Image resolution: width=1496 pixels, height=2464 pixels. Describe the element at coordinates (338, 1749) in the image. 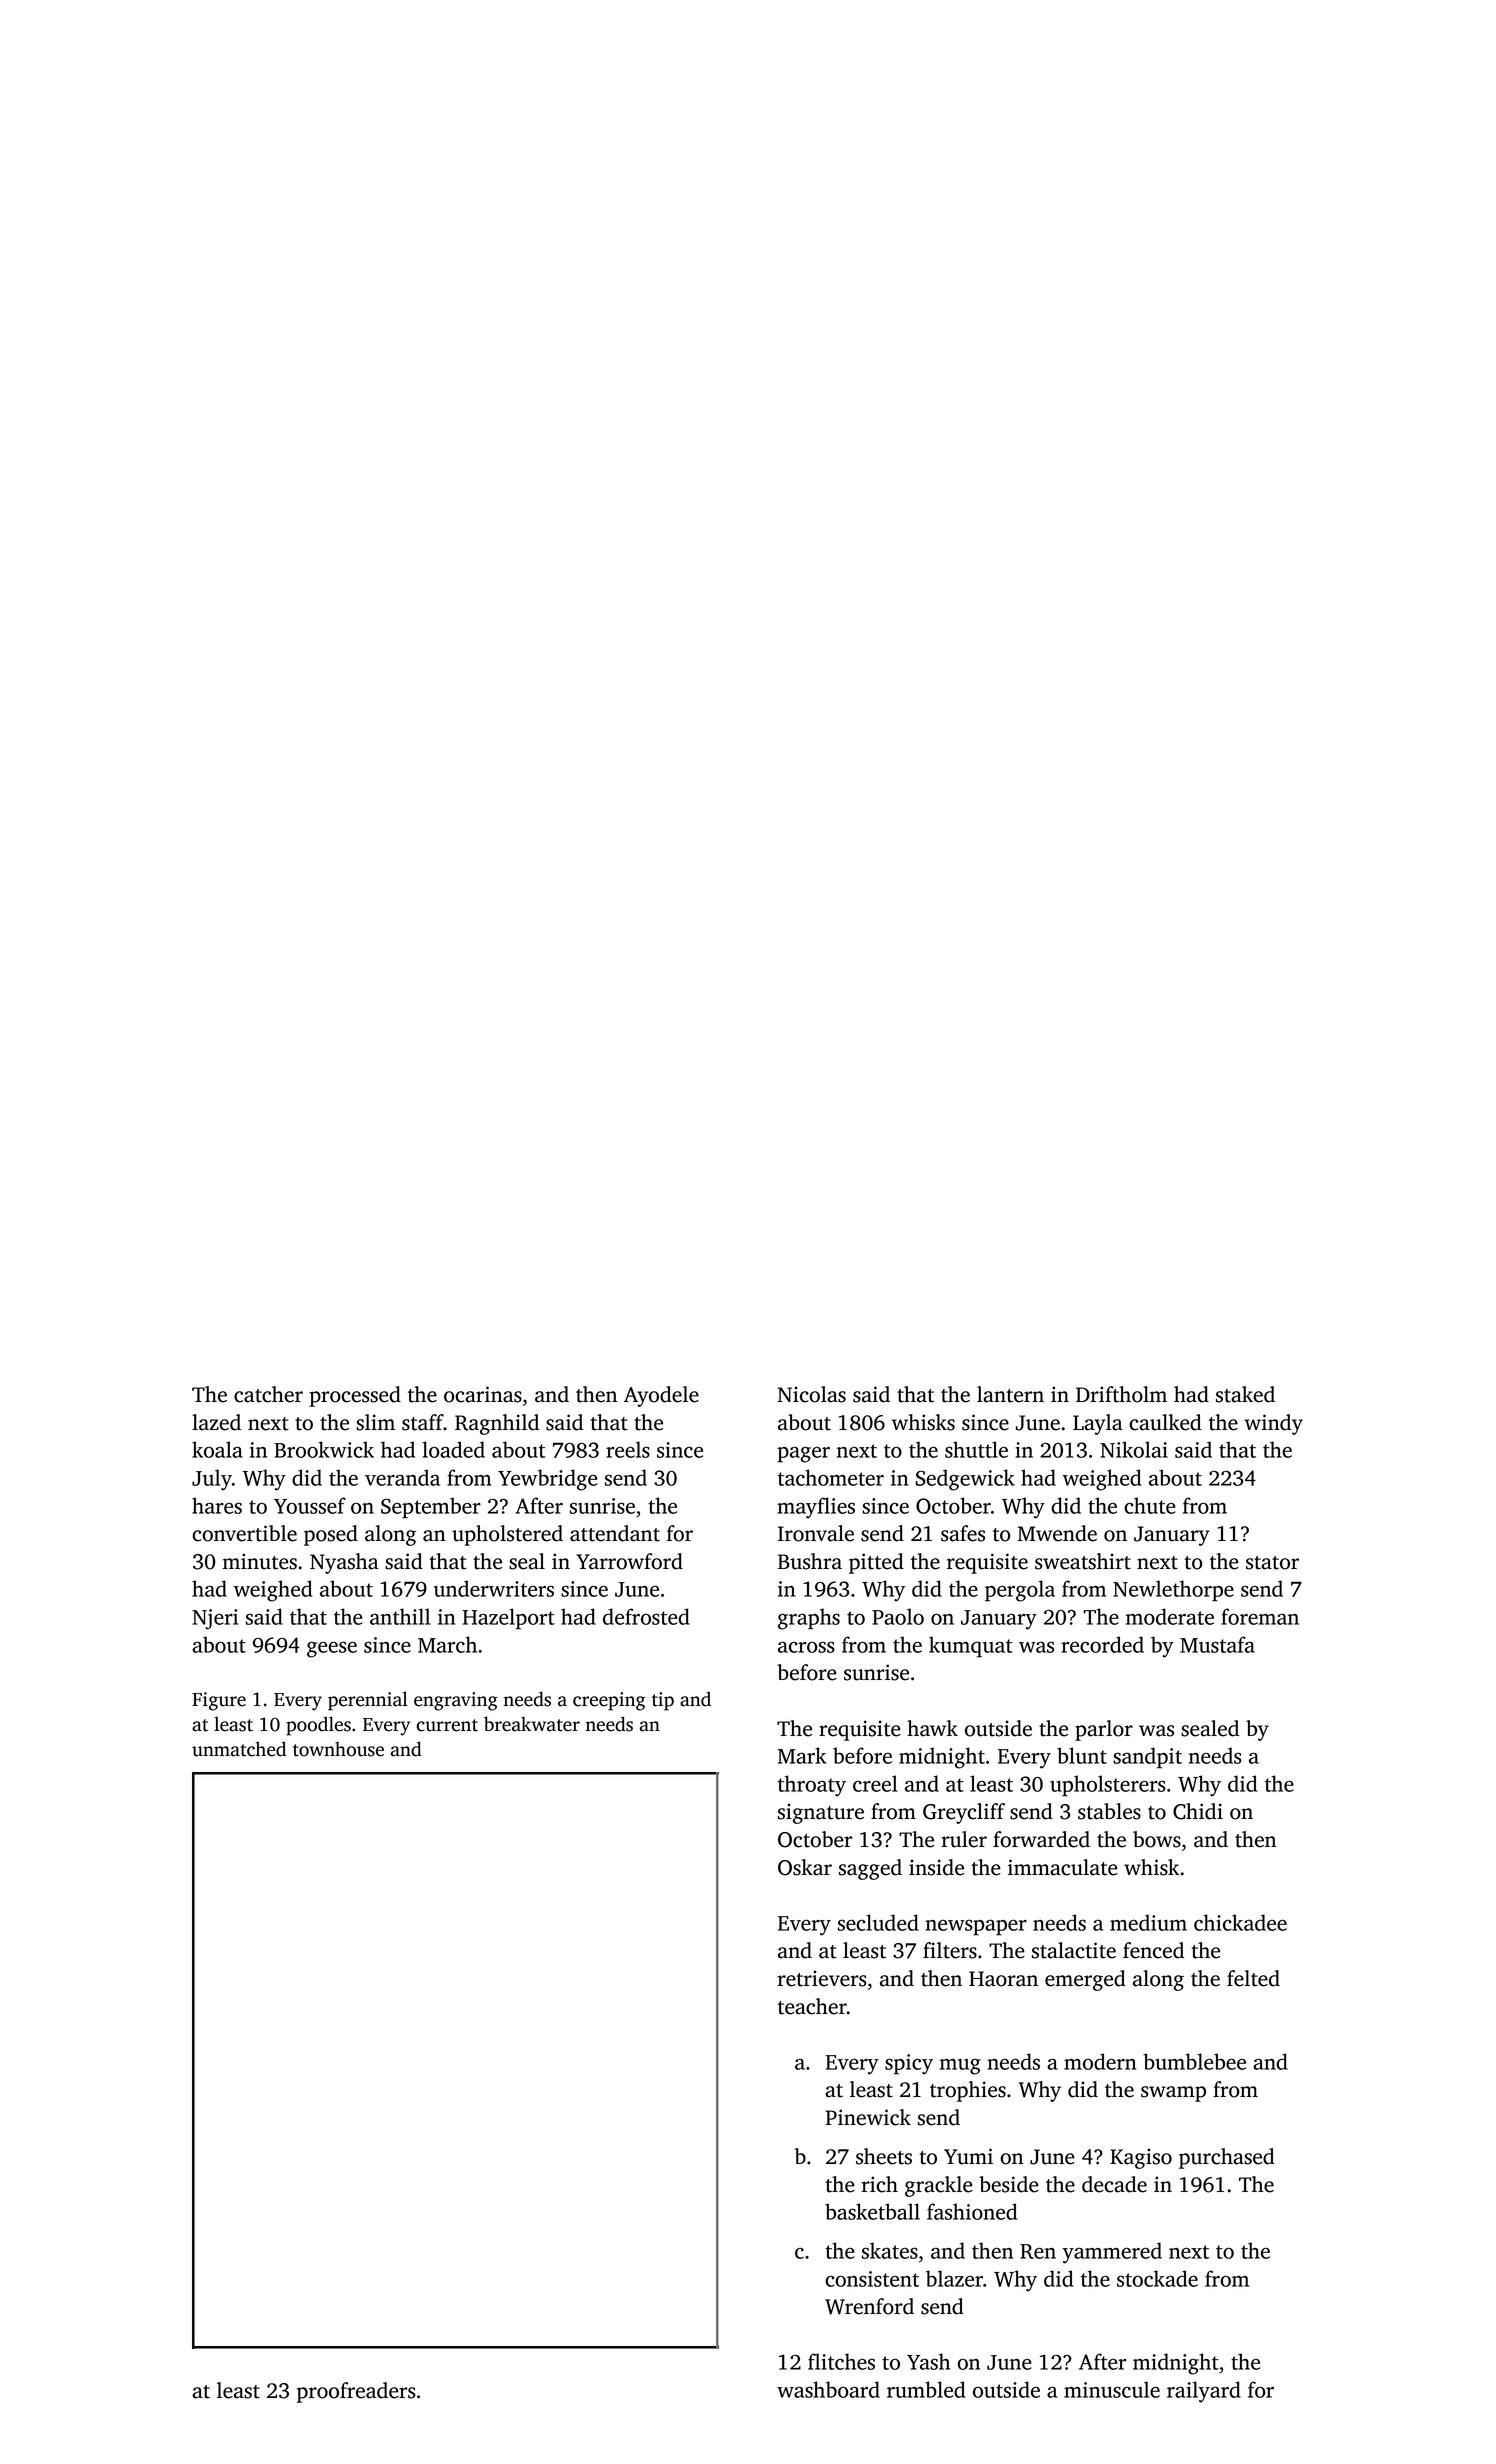

I see `townhouse` at that location.
